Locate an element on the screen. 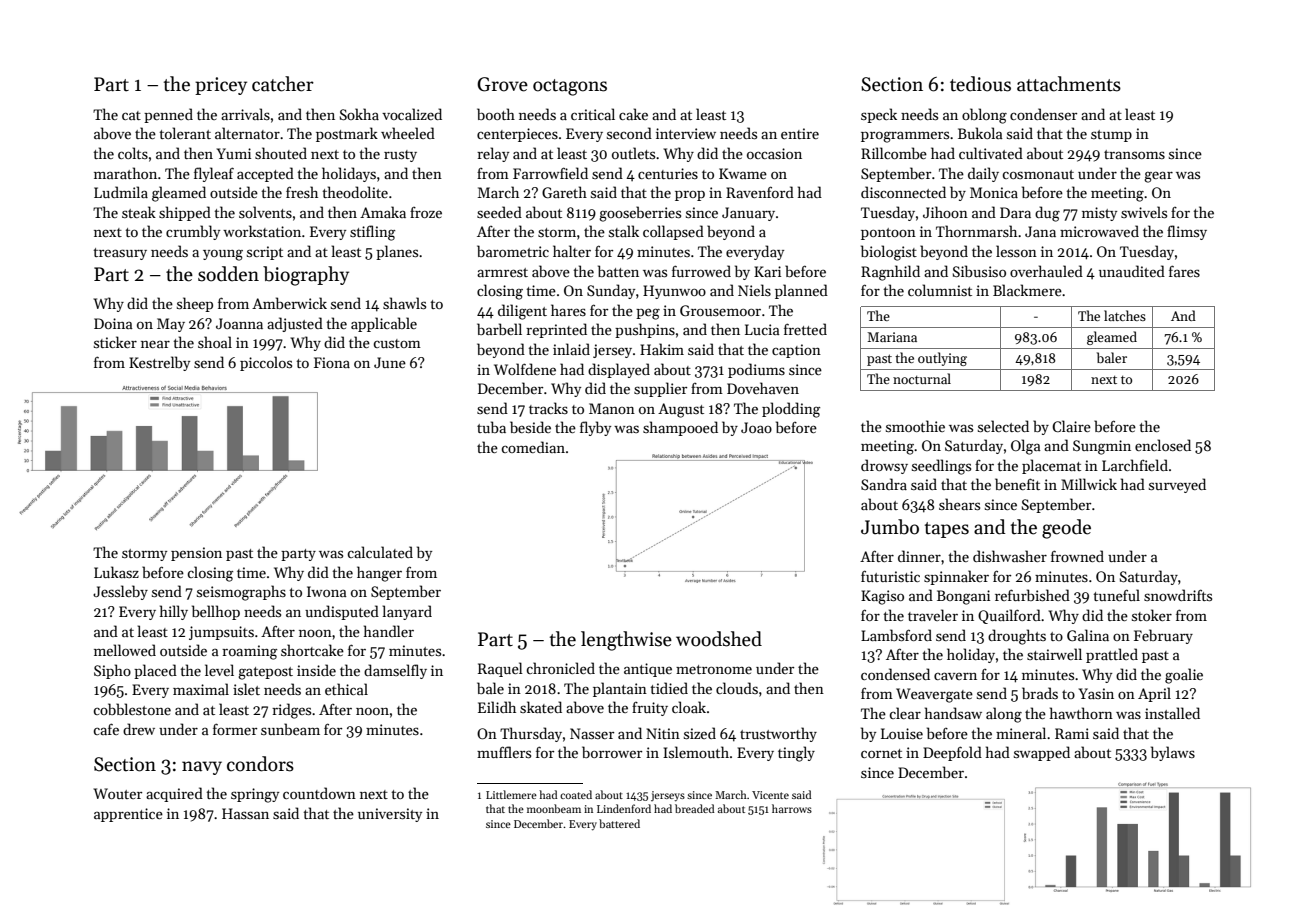  supplier is located at coordinates (660, 389).
